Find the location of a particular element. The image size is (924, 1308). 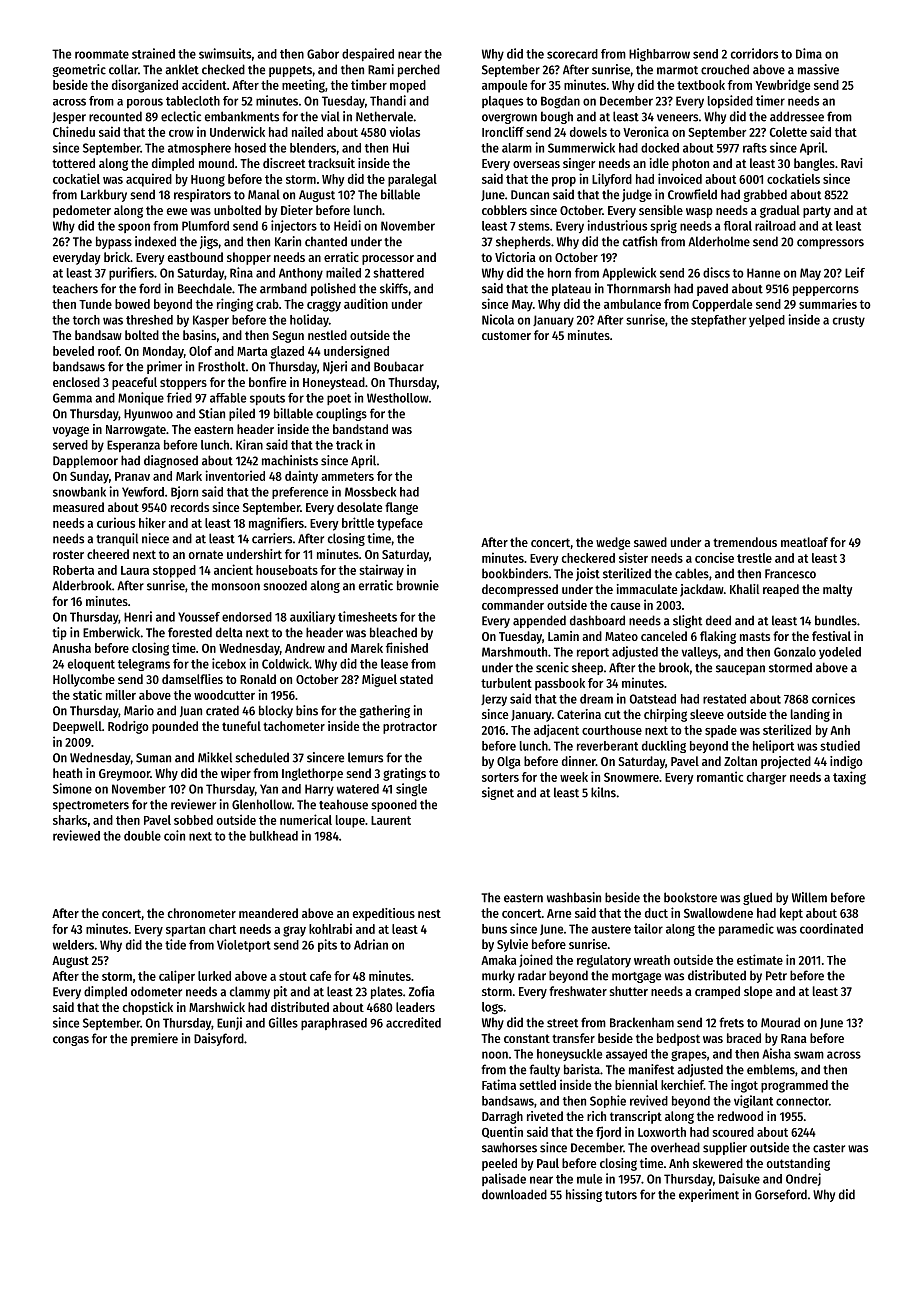

crusty is located at coordinates (849, 321).
